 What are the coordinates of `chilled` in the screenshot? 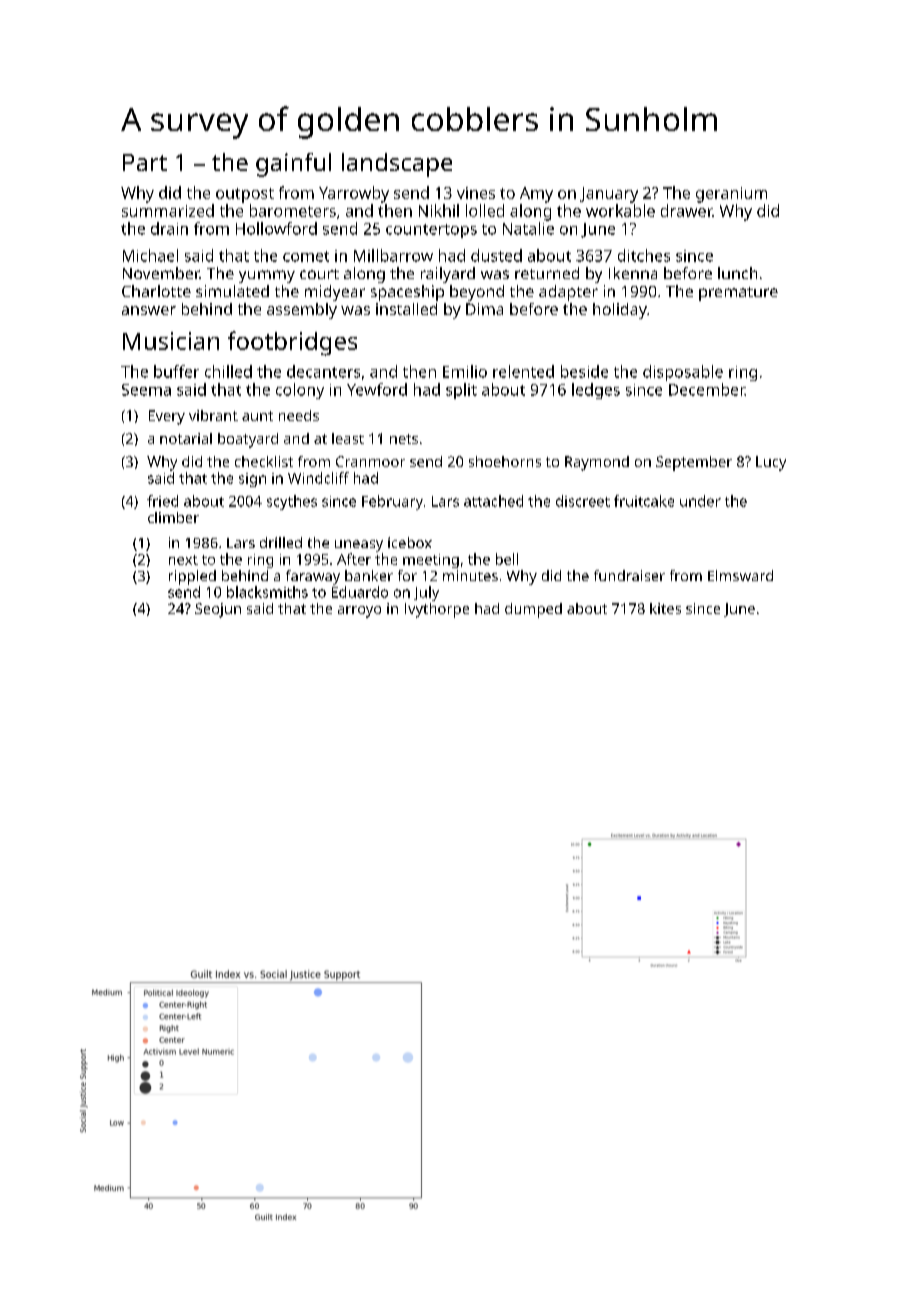 It's located at (228, 371).
